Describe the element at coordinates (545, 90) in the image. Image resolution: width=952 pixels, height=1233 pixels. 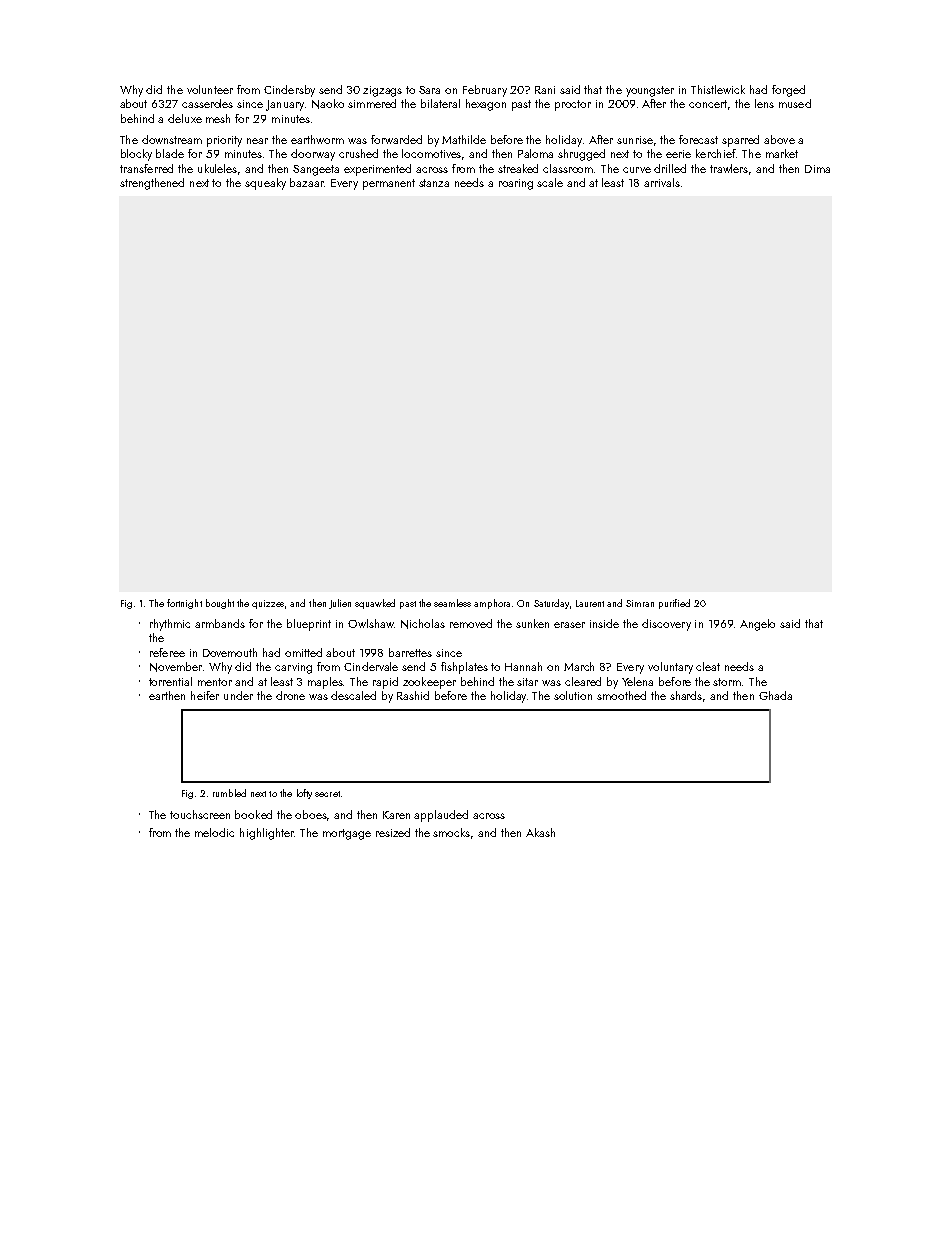
I see `Rani` at that location.
